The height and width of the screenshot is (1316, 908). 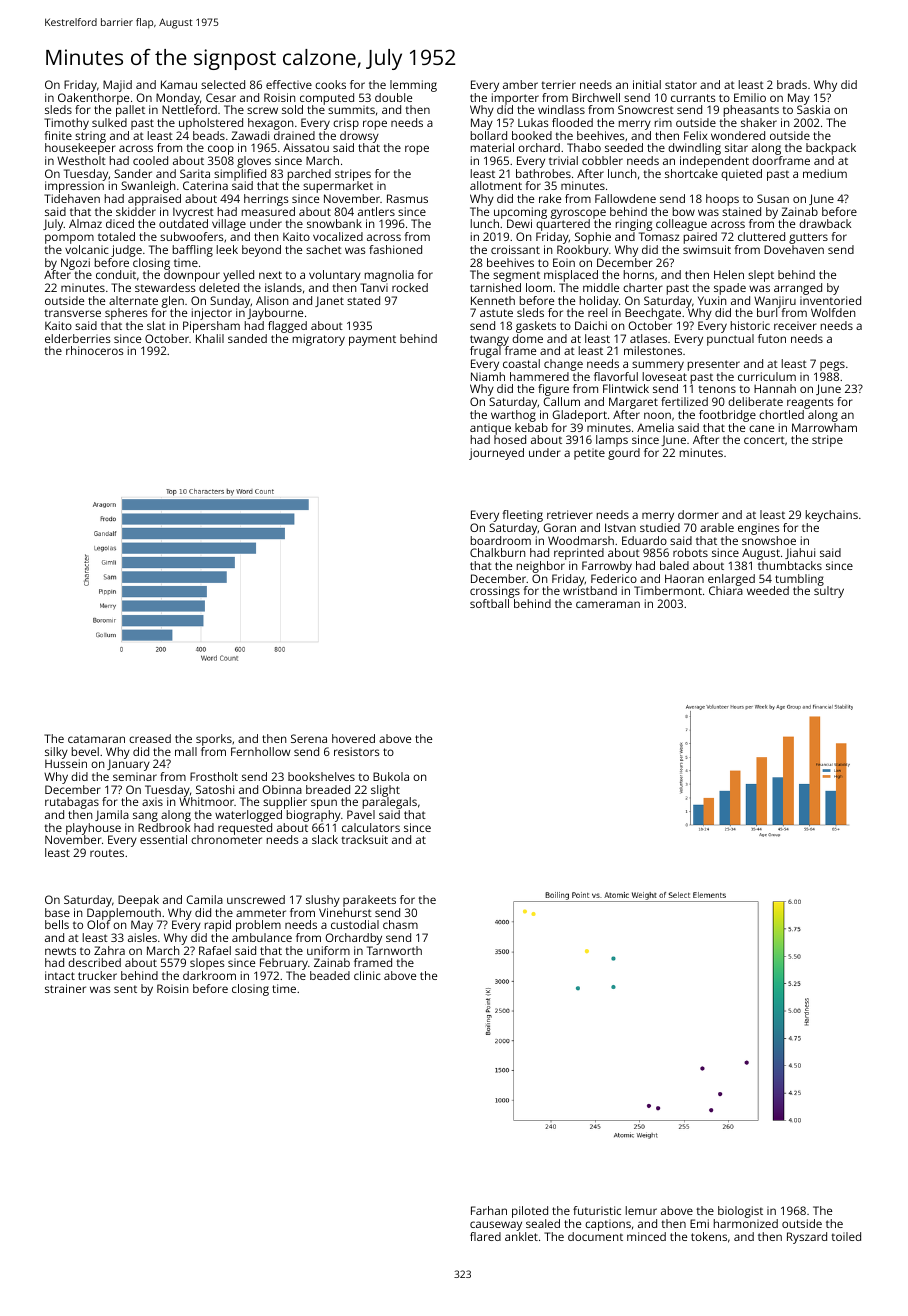 I want to click on Niamh, so click(x=488, y=376).
